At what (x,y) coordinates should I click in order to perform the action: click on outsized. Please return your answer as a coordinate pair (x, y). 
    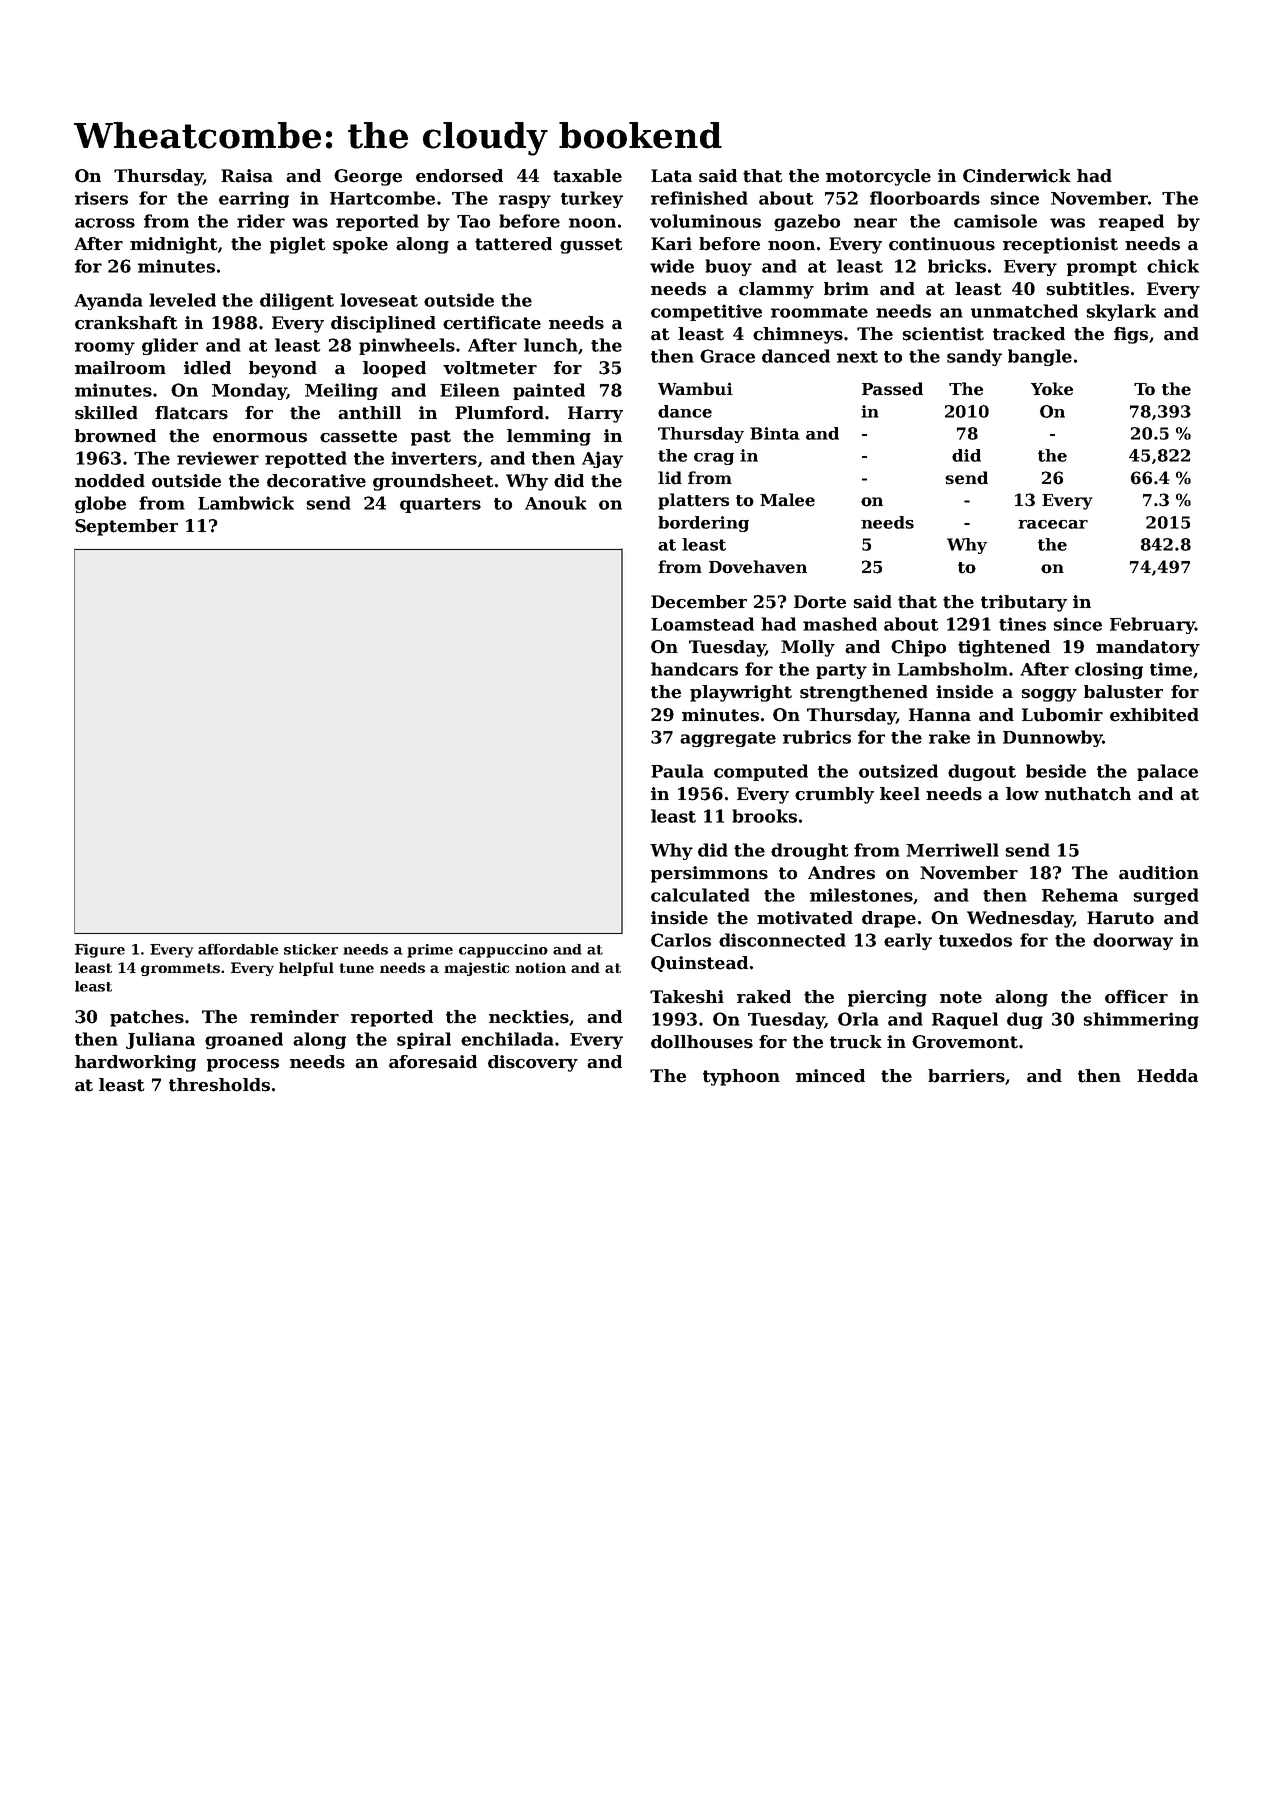
    Looking at the image, I should click on (898, 771).
